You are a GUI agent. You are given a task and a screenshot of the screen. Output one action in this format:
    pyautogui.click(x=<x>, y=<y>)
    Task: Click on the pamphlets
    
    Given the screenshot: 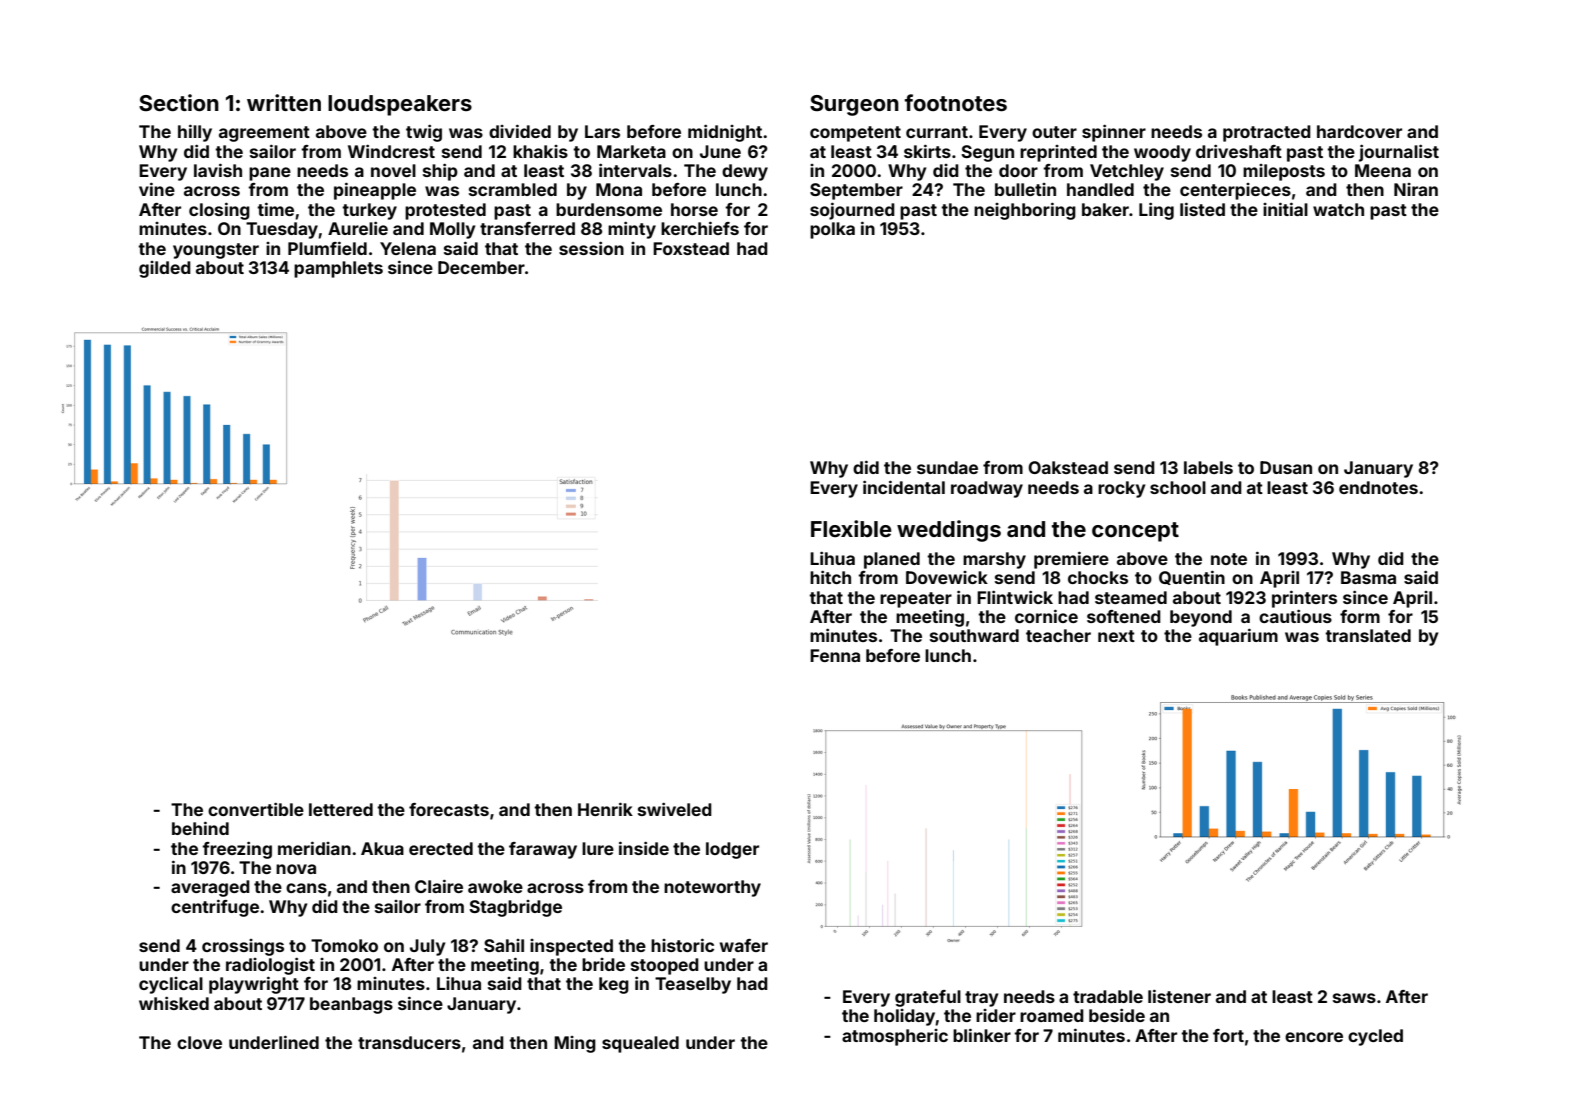 What is the action you would take?
    pyautogui.click(x=338, y=269)
